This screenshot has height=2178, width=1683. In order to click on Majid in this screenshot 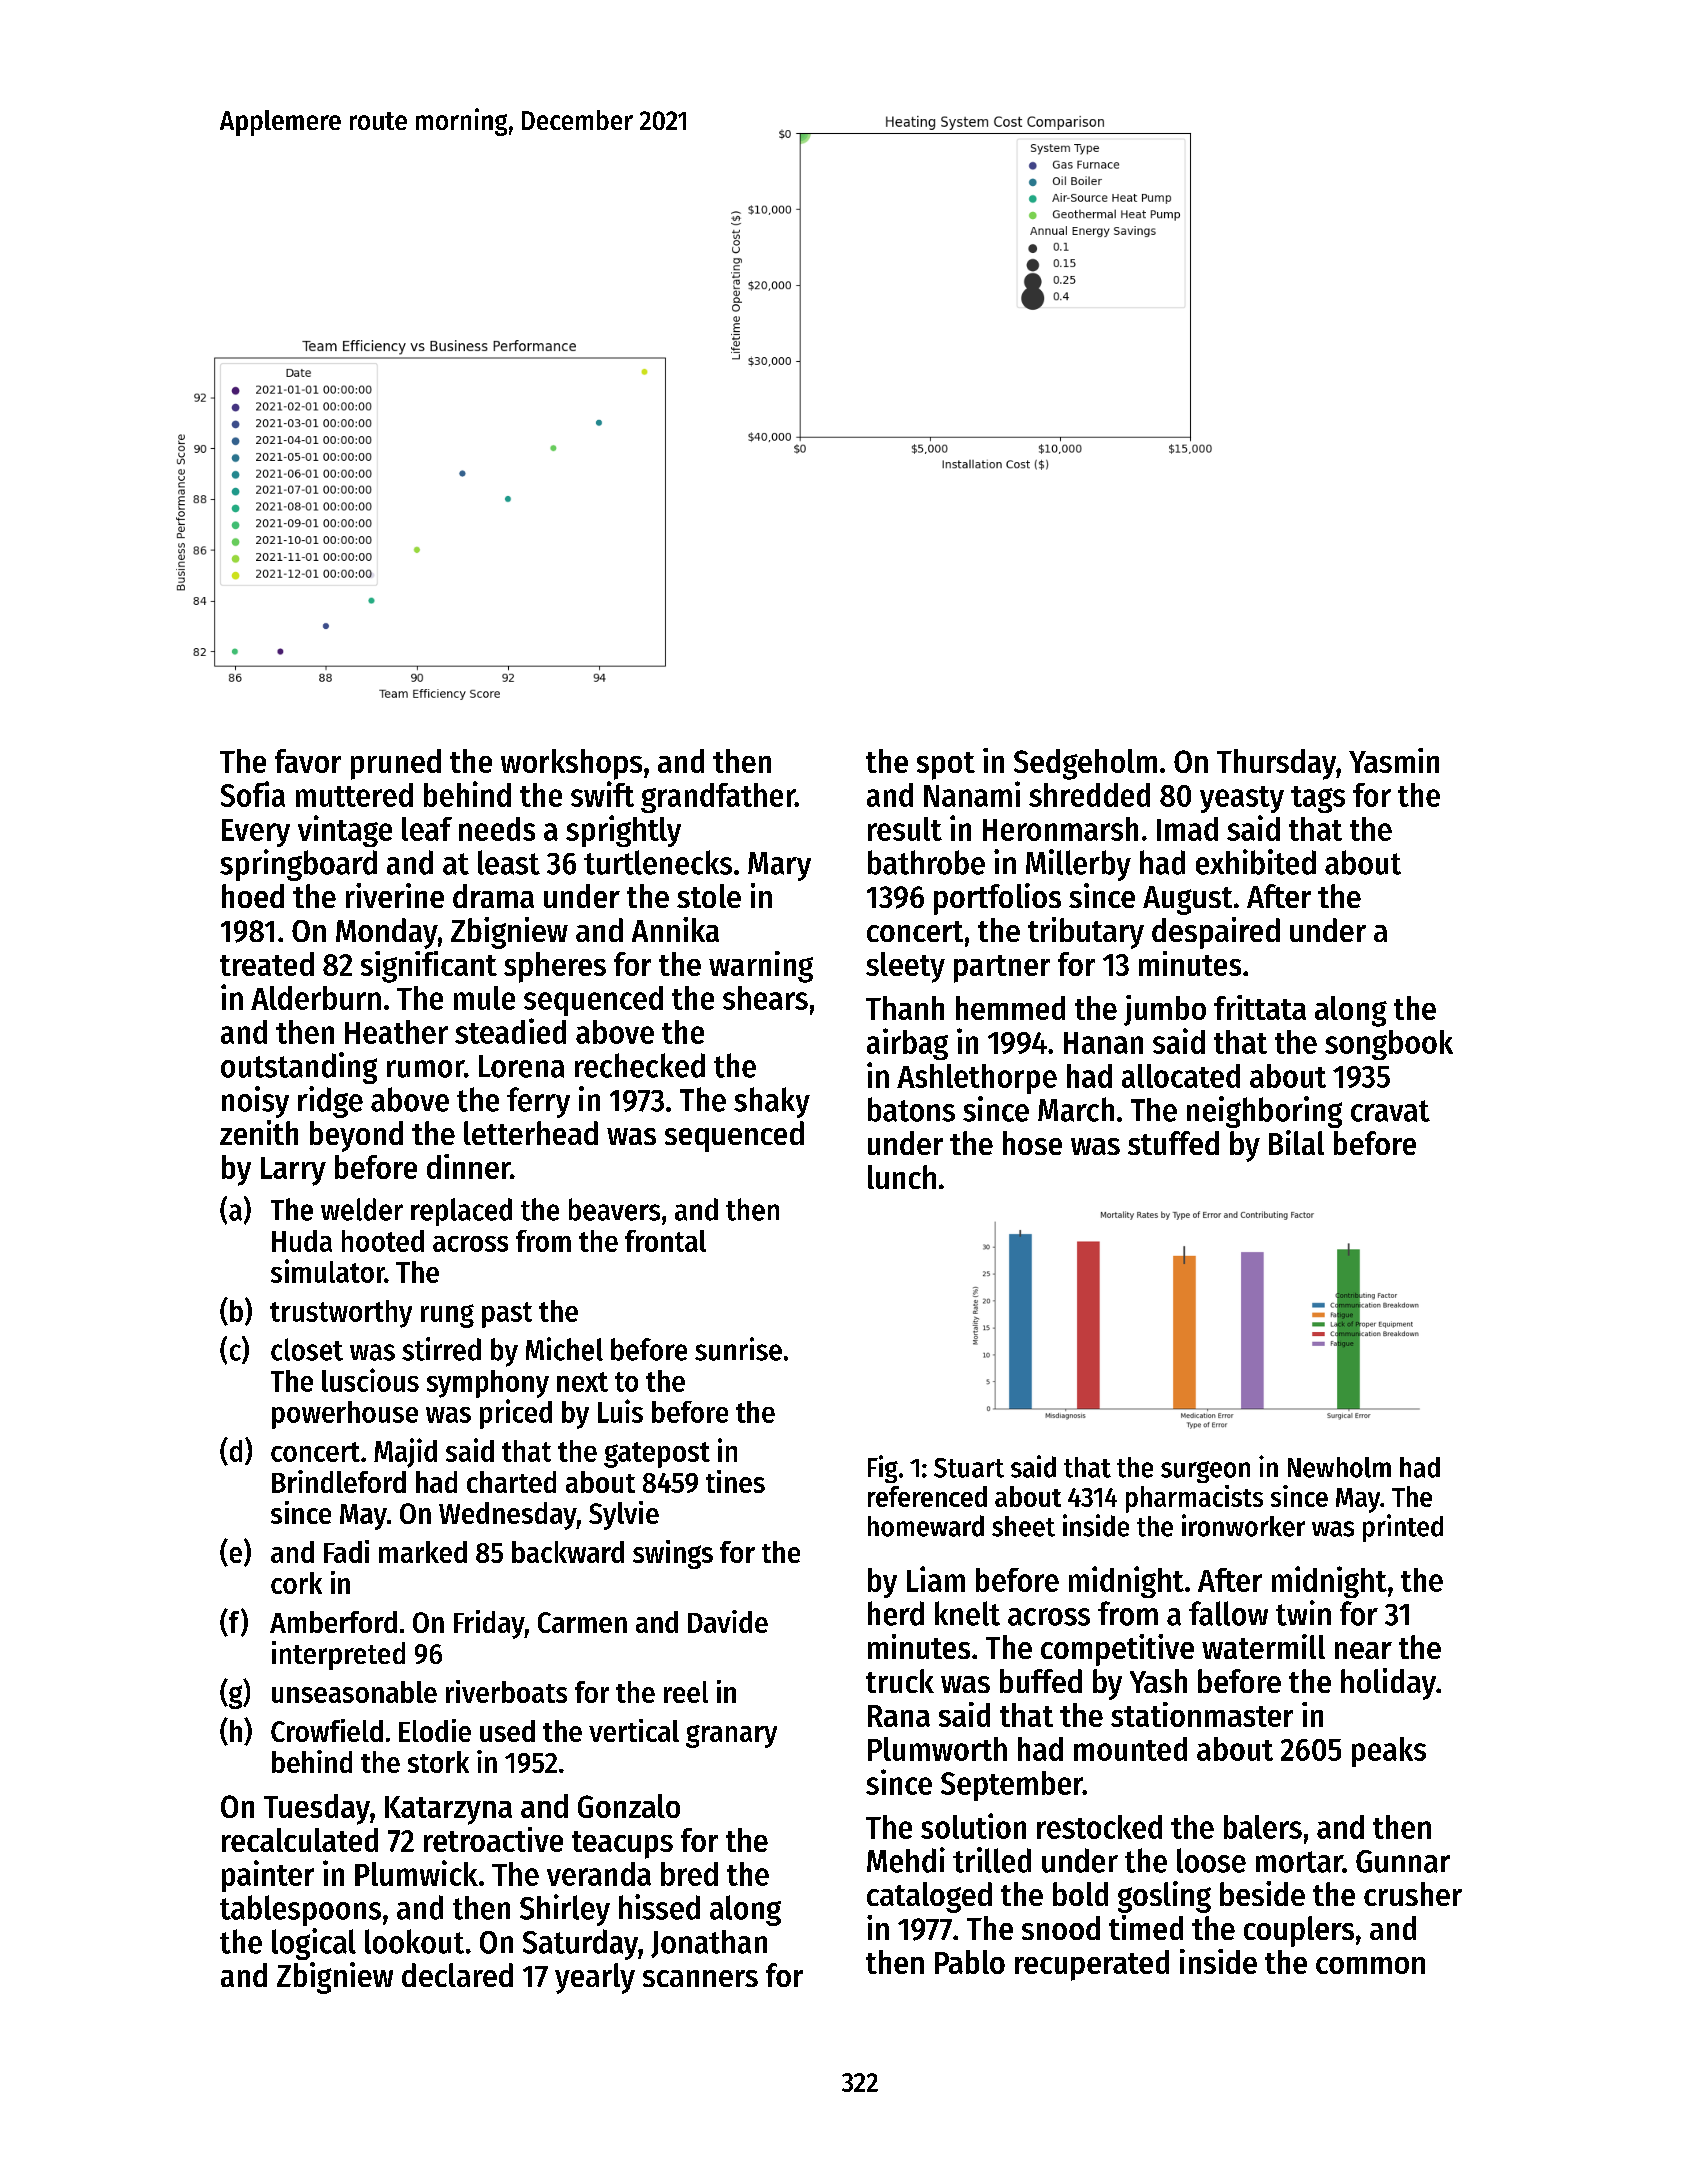, I will do `click(405, 1453)`.
